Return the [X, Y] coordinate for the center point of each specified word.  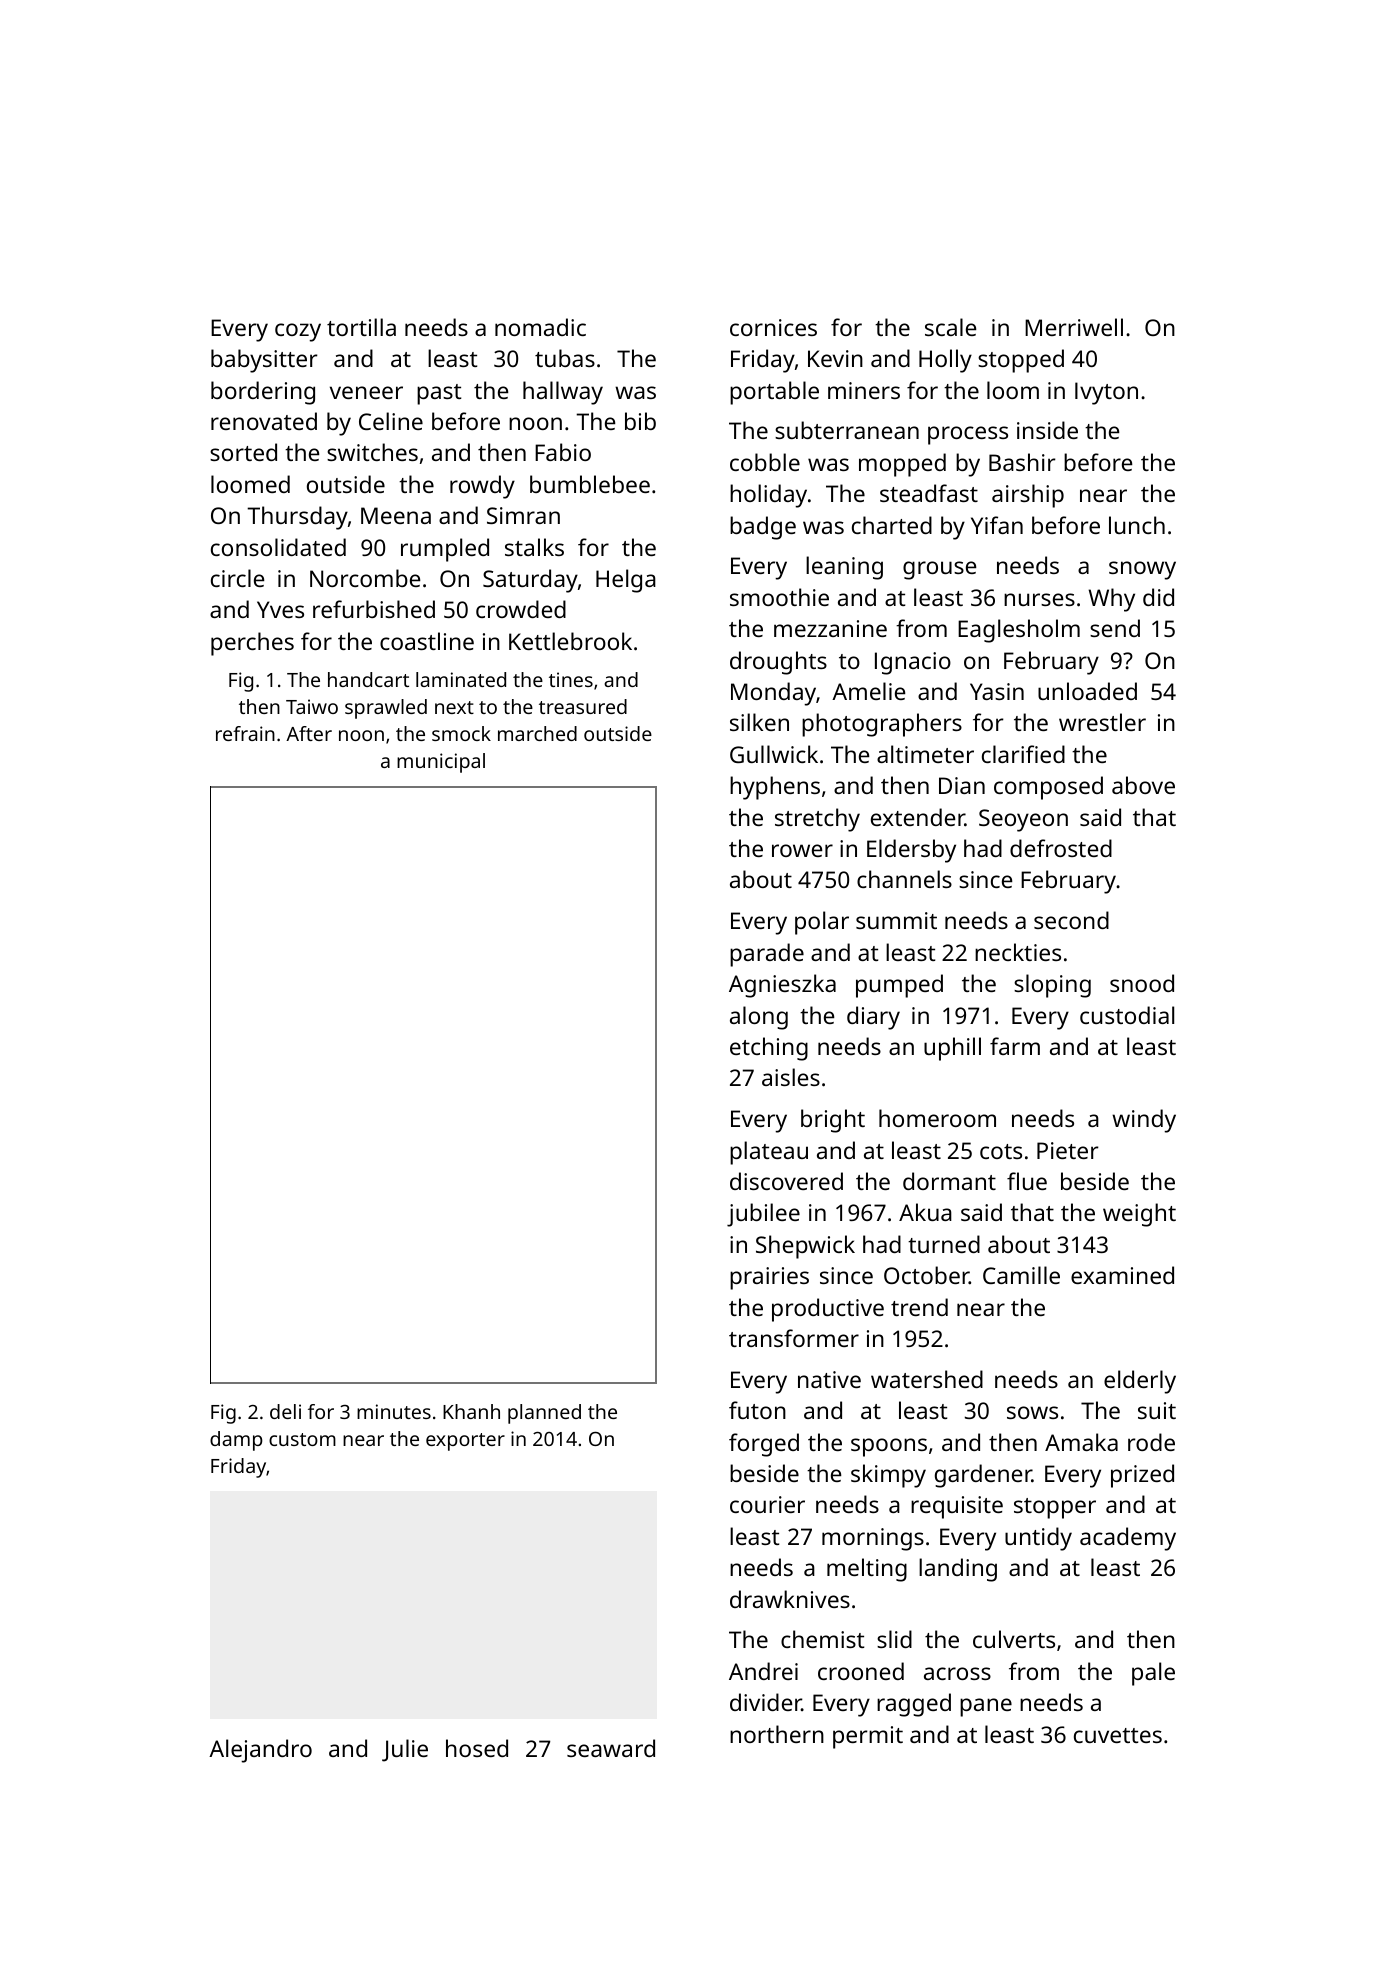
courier [767, 1504]
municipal [441, 763]
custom [302, 1439]
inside [1047, 430]
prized [1142, 1476]
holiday [768, 496]
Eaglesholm [1019, 631]
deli [285, 1411]
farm [1015, 1046]
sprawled [386, 709]
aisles [791, 1077]
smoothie [779, 597]
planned [544, 1414]
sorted [243, 452]
